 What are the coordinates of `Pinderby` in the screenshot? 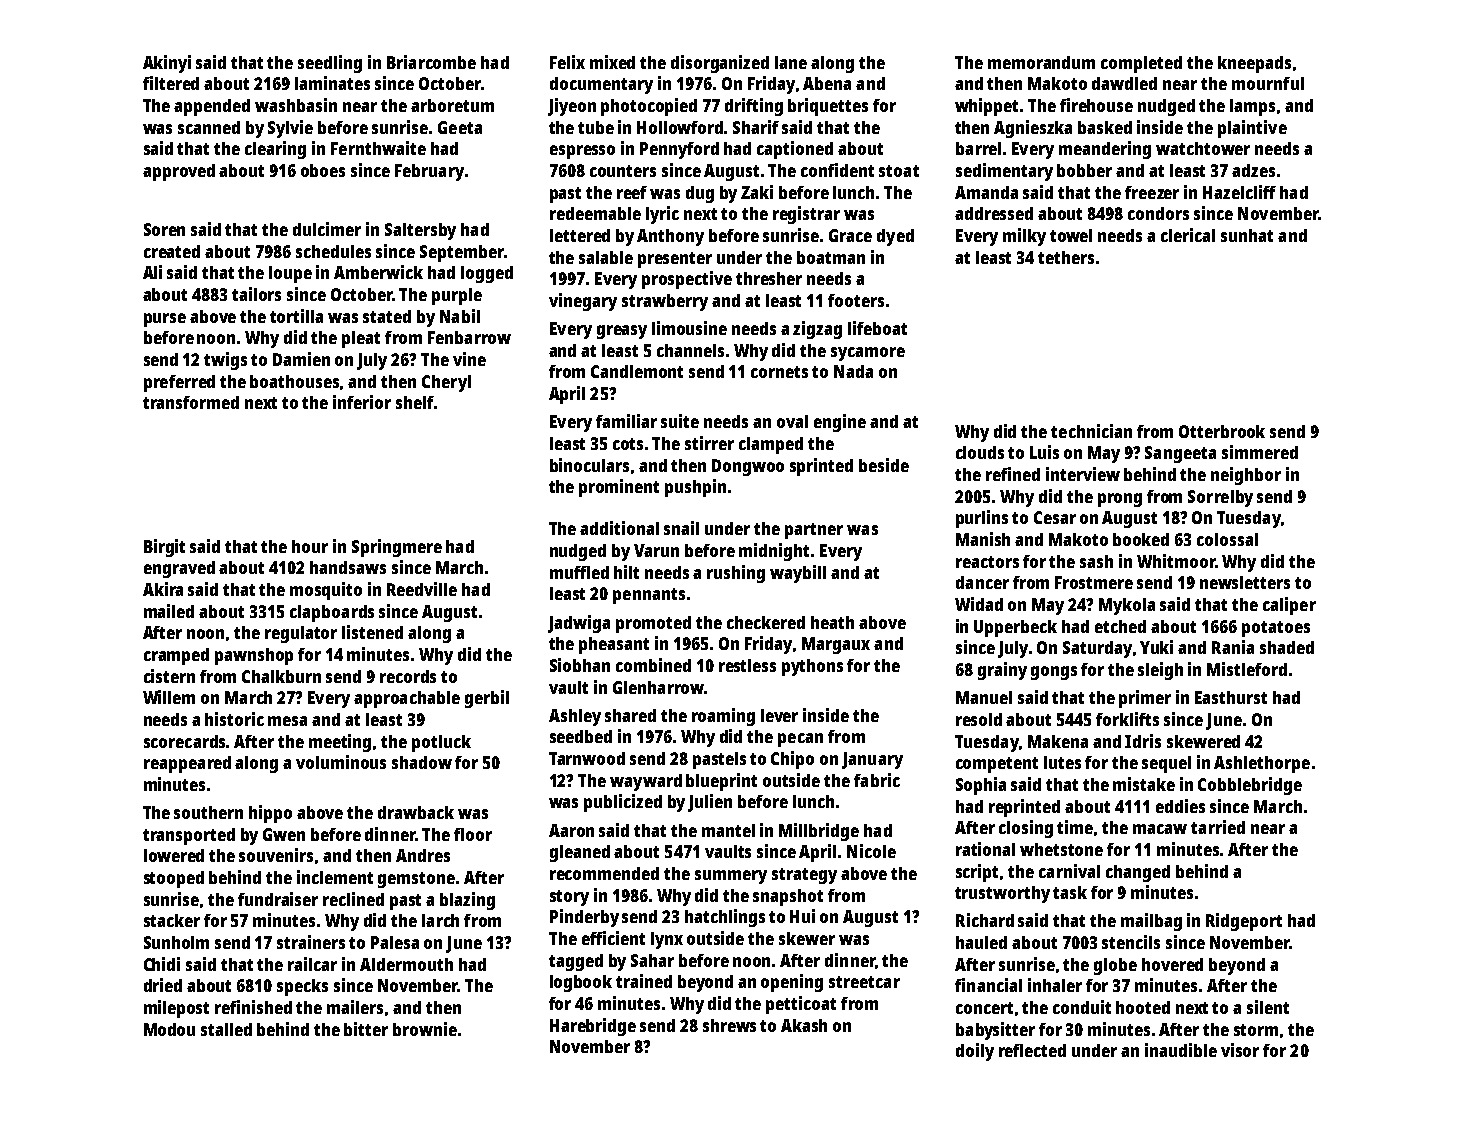 It's located at (584, 918).
